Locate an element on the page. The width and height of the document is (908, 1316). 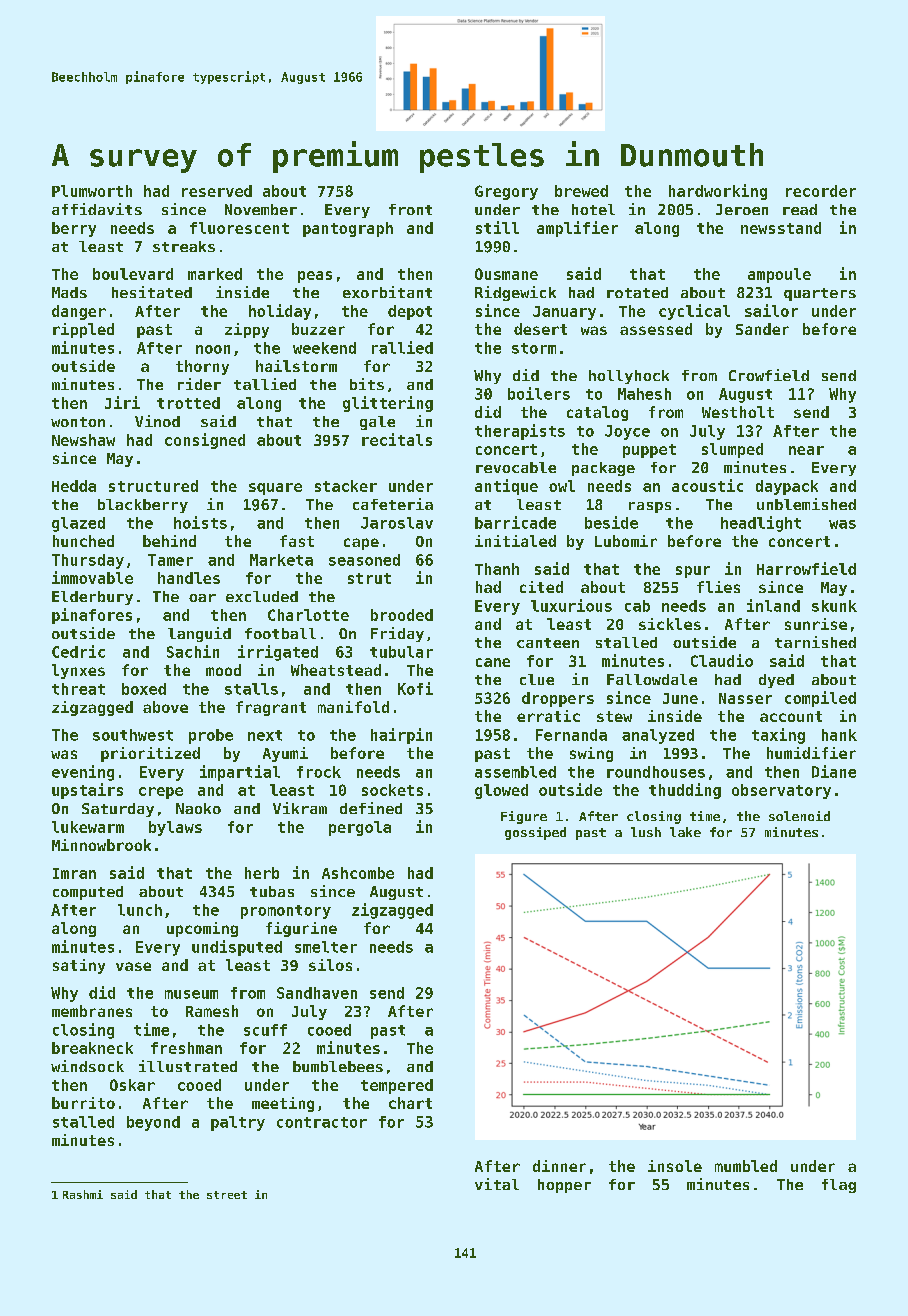
ampoule is located at coordinates (779, 275).
